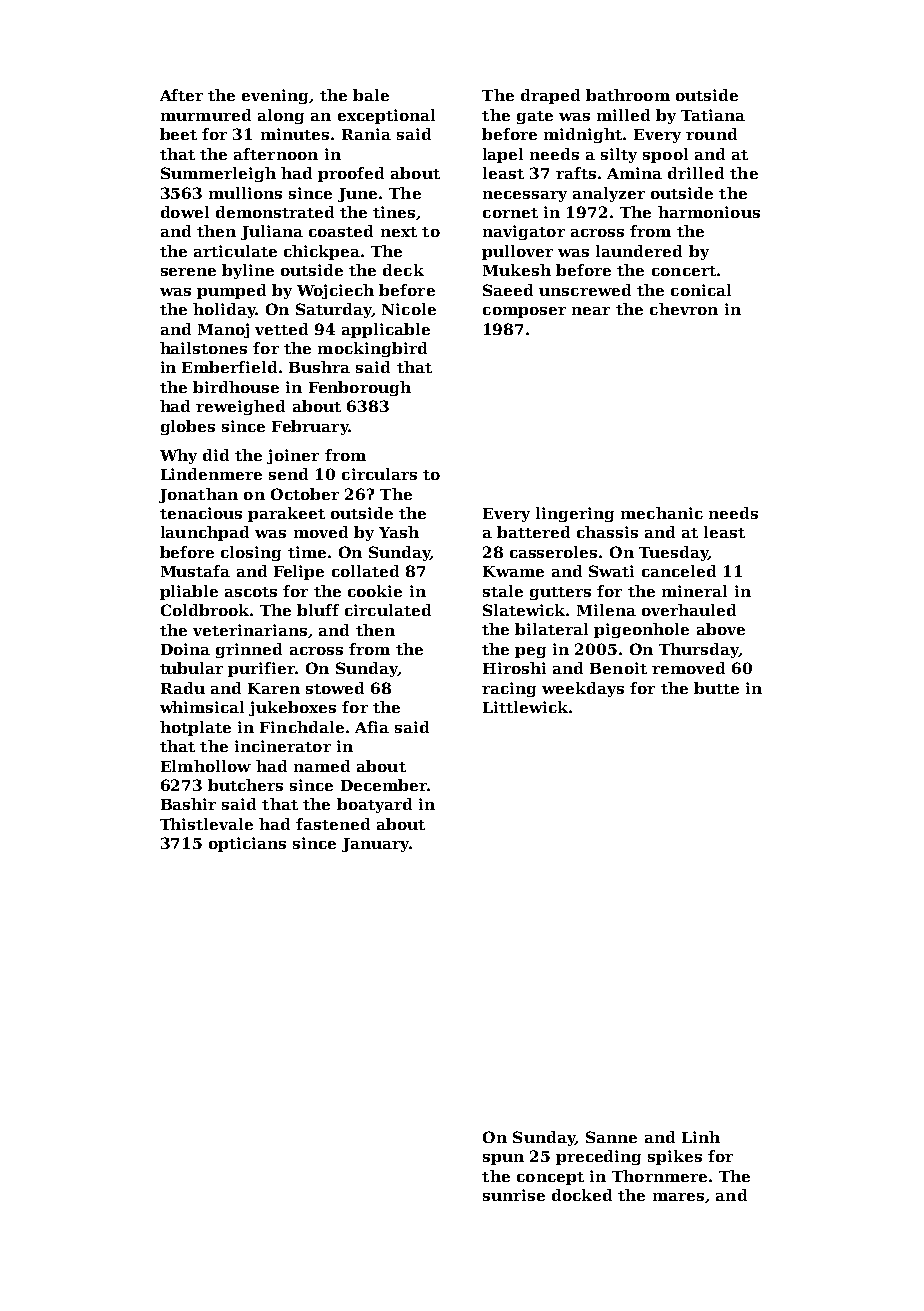 Image resolution: width=924 pixels, height=1311 pixels. What do you see at coordinates (185, 212) in the document?
I see `dowel` at bounding box center [185, 212].
